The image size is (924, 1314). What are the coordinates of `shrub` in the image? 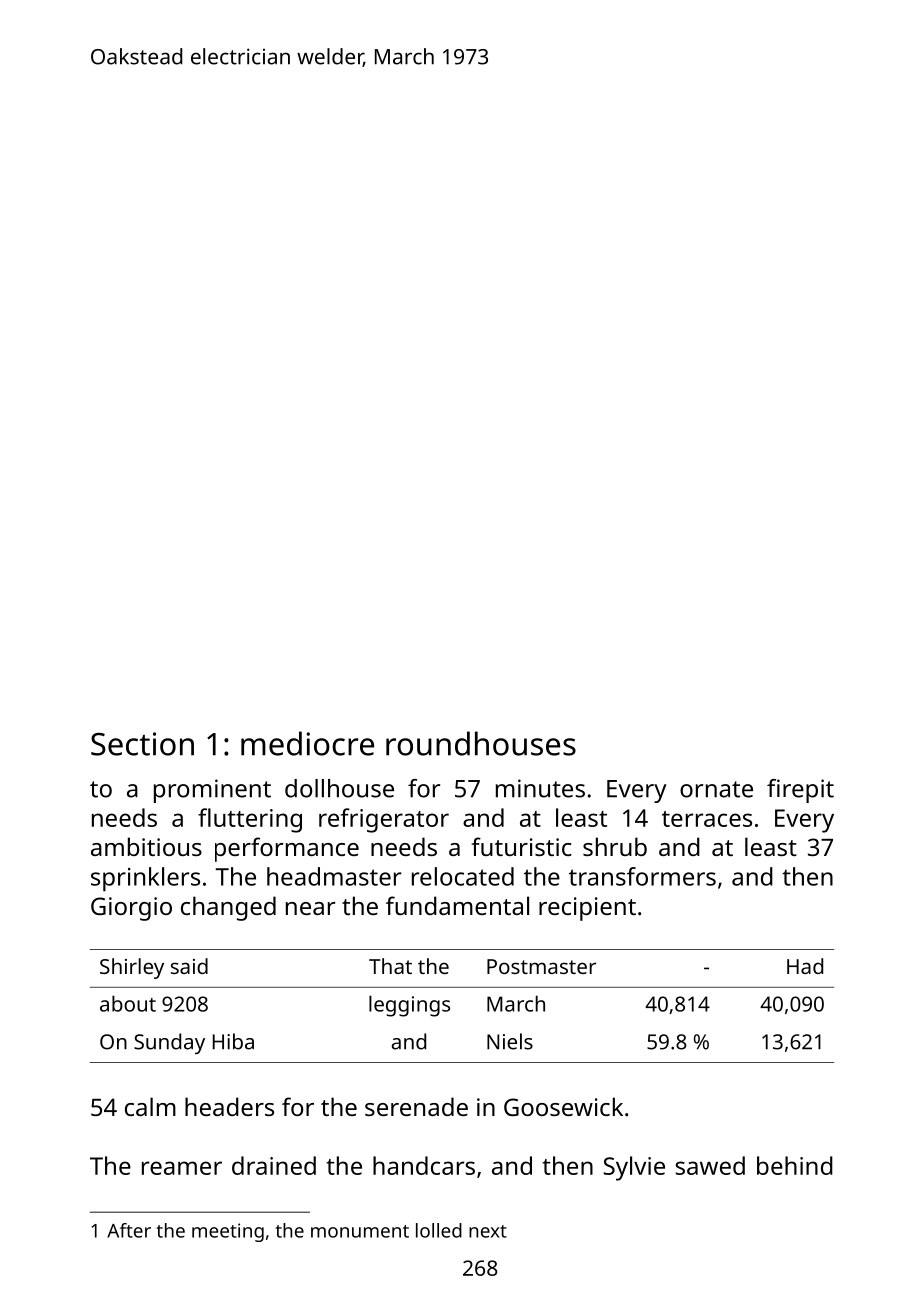 It's located at (615, 846).
